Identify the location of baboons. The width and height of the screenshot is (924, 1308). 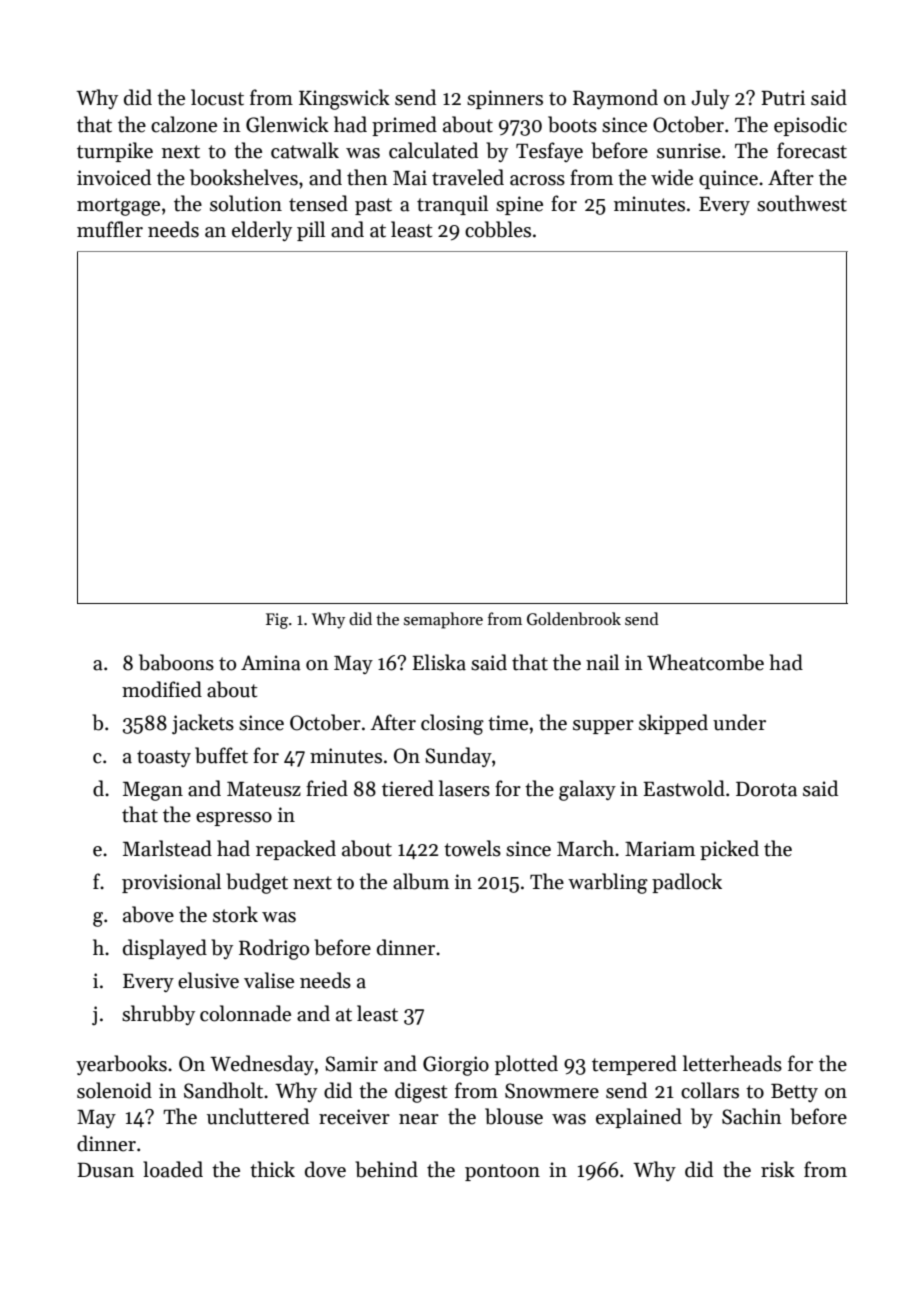
(176, 662).
